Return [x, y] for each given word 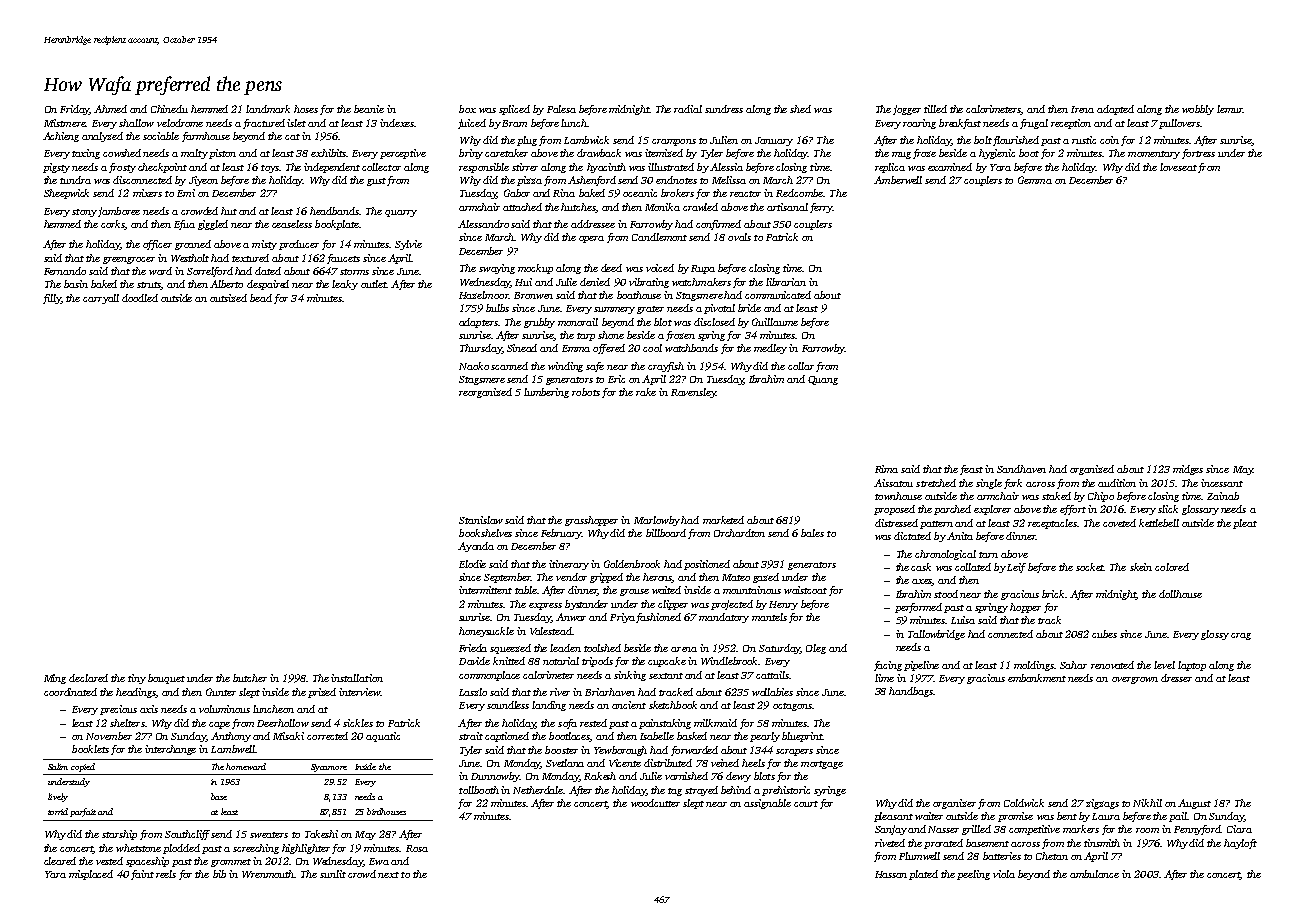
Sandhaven [1021, 469]
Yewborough [620, 751]
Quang [823, 380]
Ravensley [693, 393]
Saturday [779, 649]
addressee [593, 224]
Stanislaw [481, 520]
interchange [170, 750]
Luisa [963, 620]
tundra [75, 180]
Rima [886, 469]
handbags [911, 692]
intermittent [485, 590]
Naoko [474, 366]
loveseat [1178, 167]
